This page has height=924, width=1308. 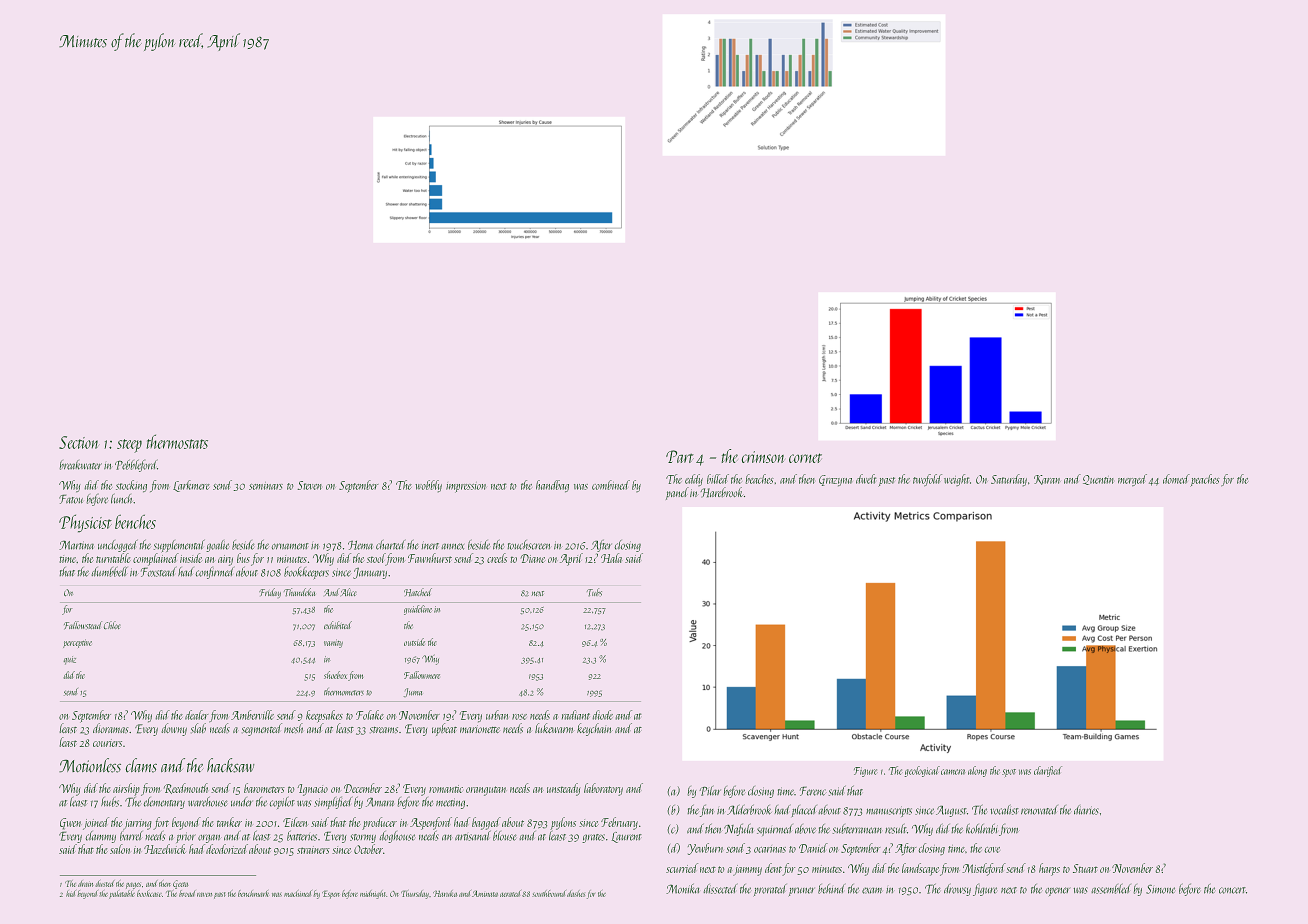 I want to click on diaries, so click(x=1086, y=810).
